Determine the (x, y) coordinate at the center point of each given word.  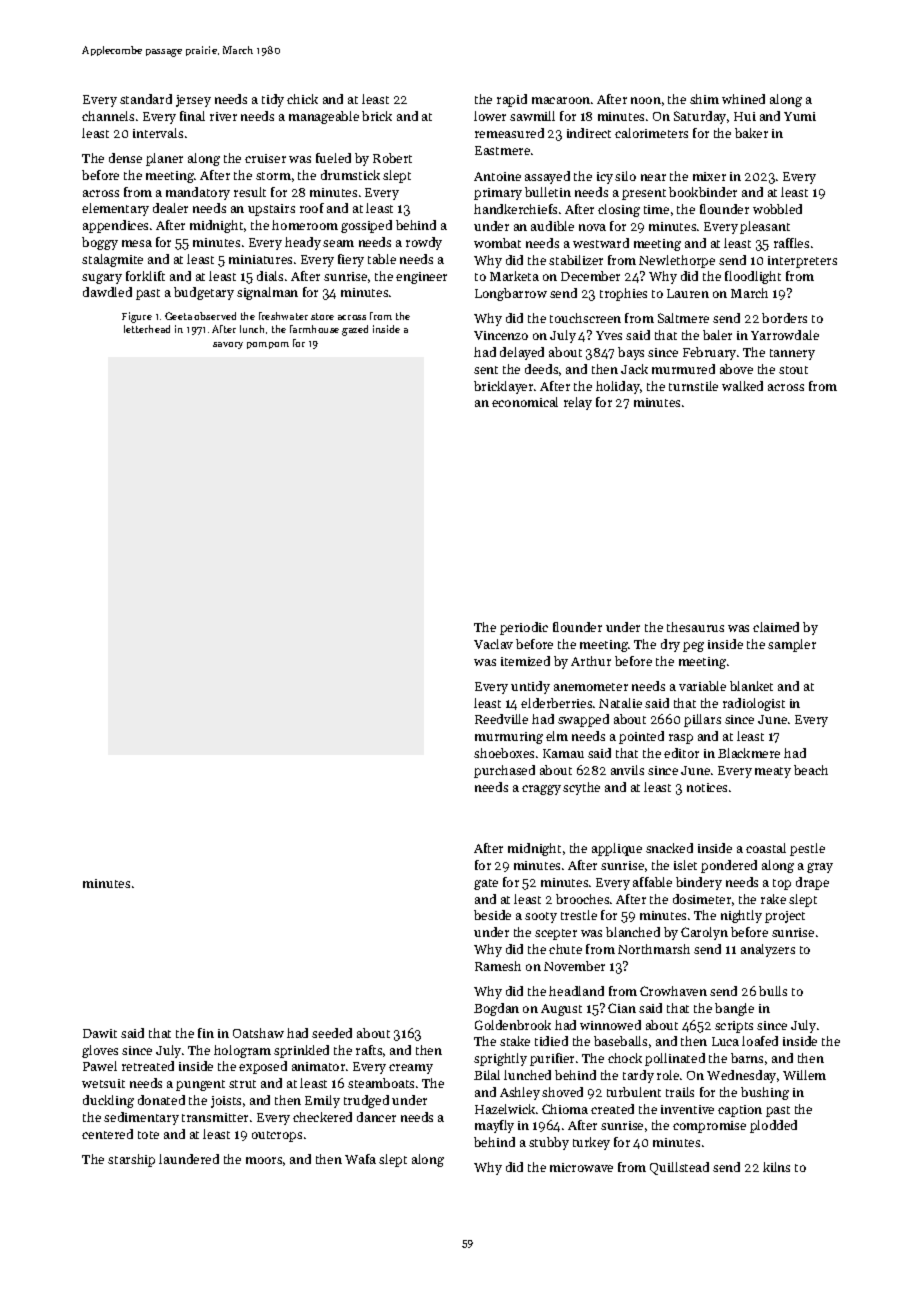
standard (146, 99)
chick (302, 99)
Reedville (501, 719)
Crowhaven (673, 991)
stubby (549, 1143)
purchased (504, 771)
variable (702, 686)
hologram (242, 1051)
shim (704, 99)
